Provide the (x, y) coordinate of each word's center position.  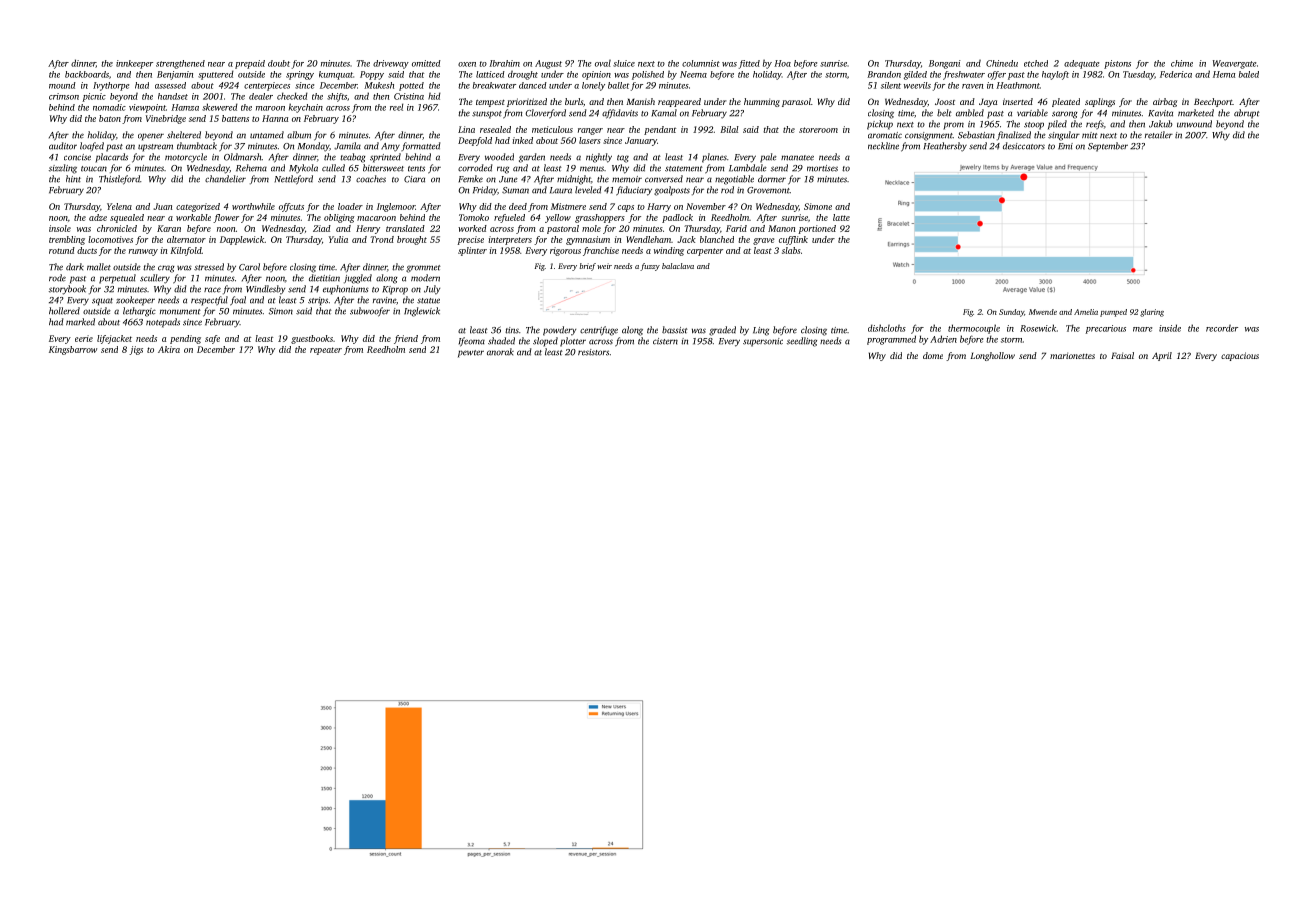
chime (1182, 63)
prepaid (250, 64)
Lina (466, 129)
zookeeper (135, 301)
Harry (659, 207)
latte (841, 217)
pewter (471, 354)
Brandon (884, 74)
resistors (593, 352)
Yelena (119, 206)
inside (1170, 328)
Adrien (943, 339)
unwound (1194, 124)
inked (523, 140)
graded (722, 331)
